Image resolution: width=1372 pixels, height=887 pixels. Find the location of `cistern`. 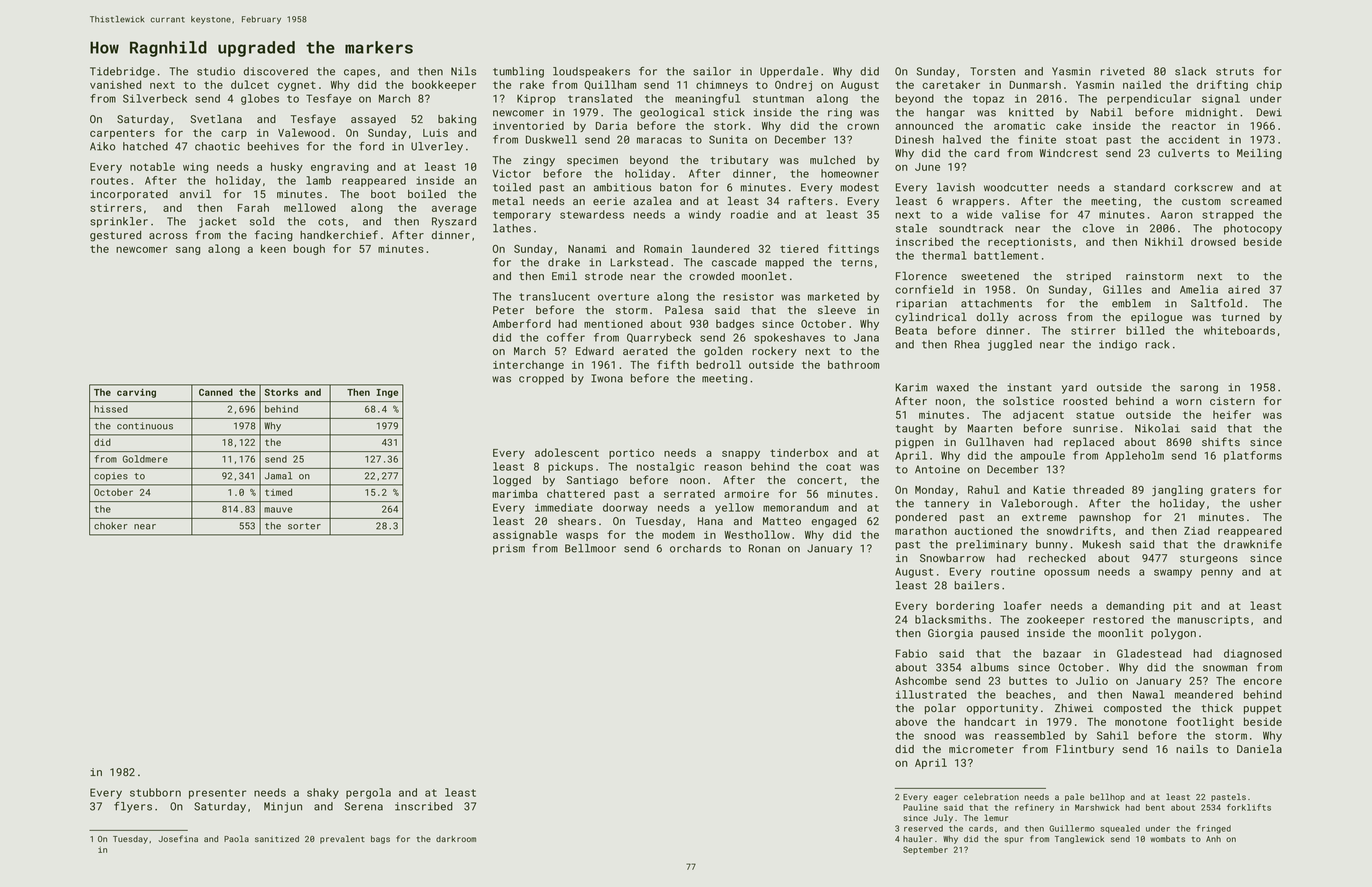

cistern is located at coordinates (1232, 401).
